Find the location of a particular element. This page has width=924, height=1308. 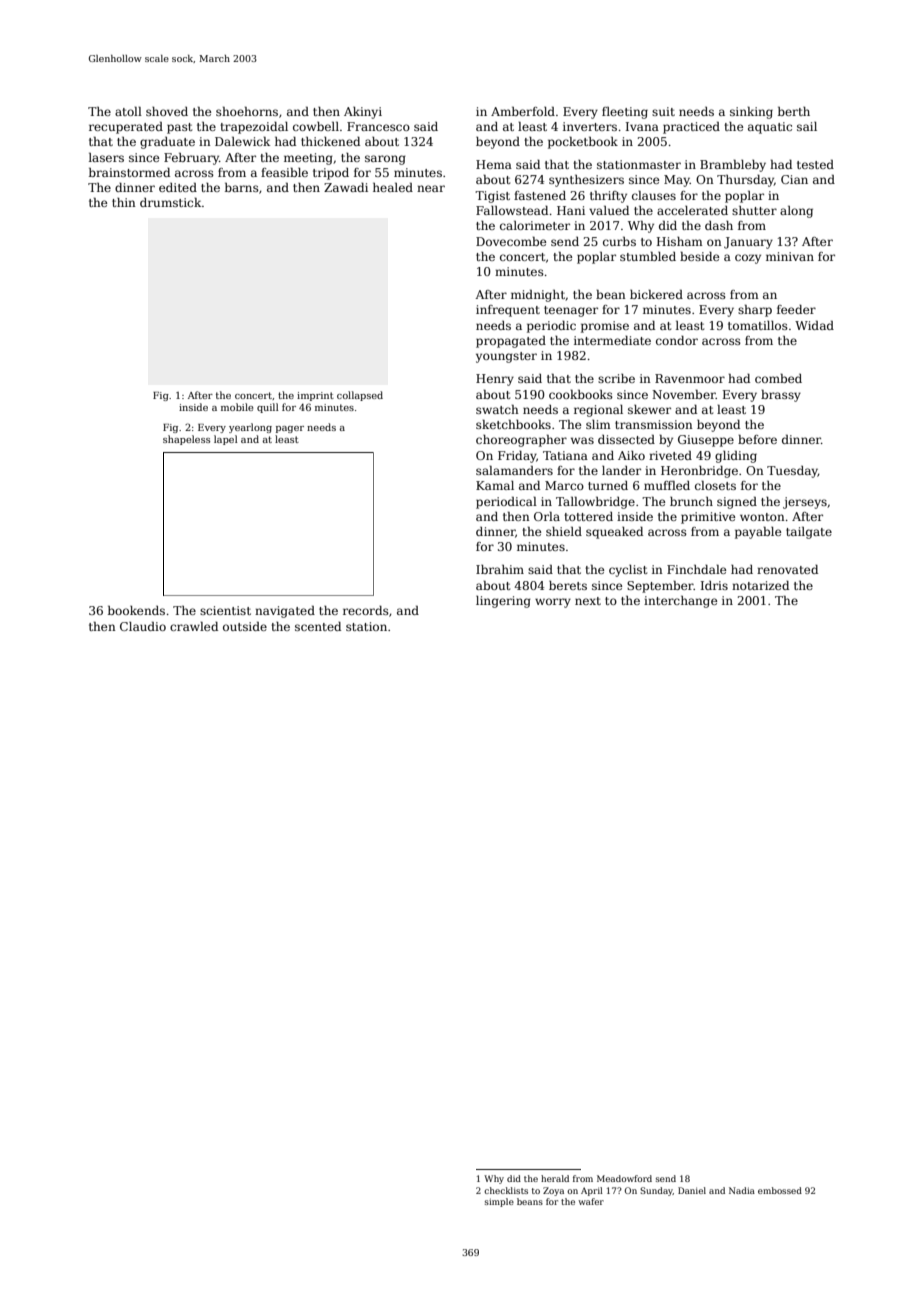

drumstick is located at coordinates (171, 202).
